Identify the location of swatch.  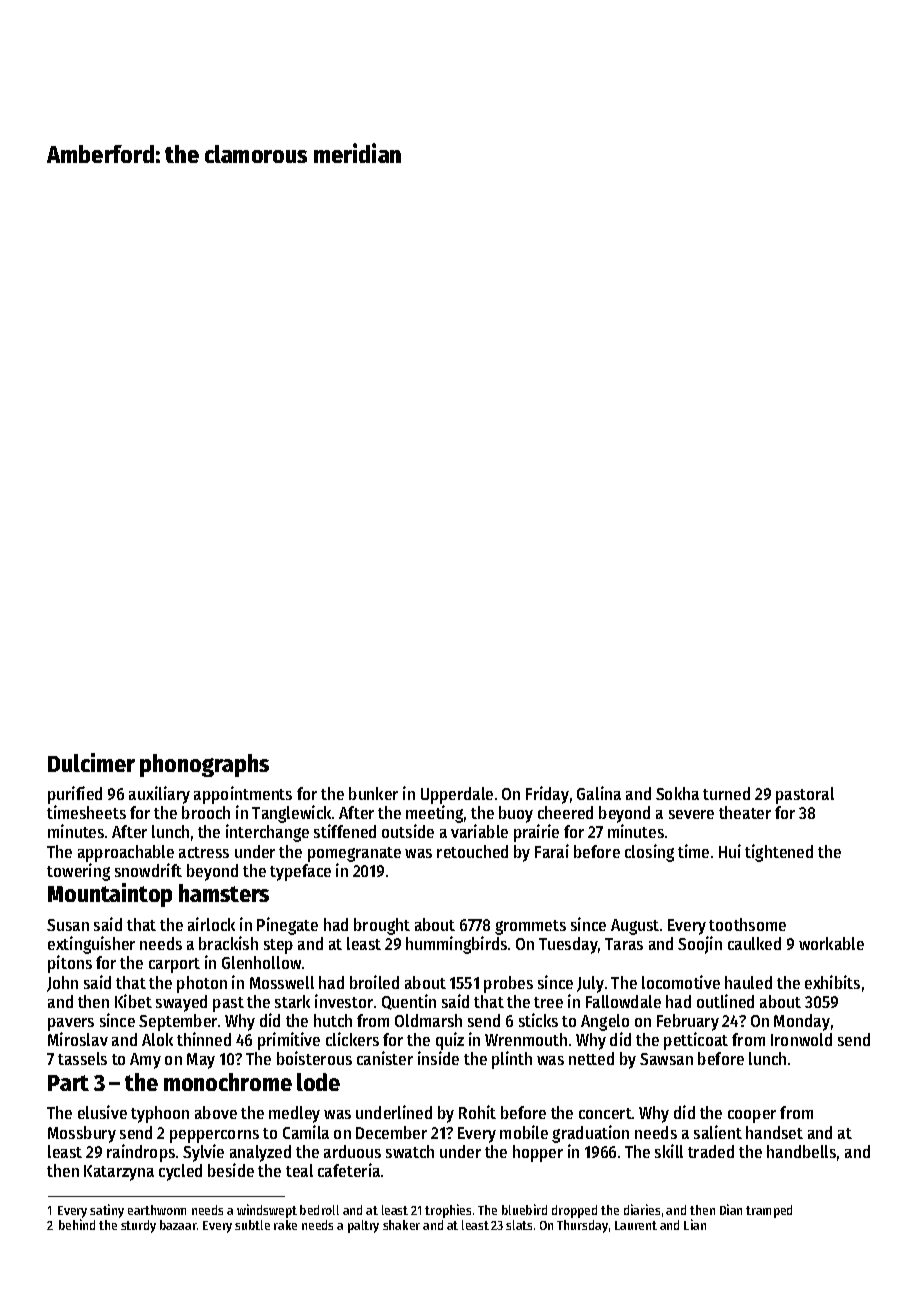
(410, 1151).
